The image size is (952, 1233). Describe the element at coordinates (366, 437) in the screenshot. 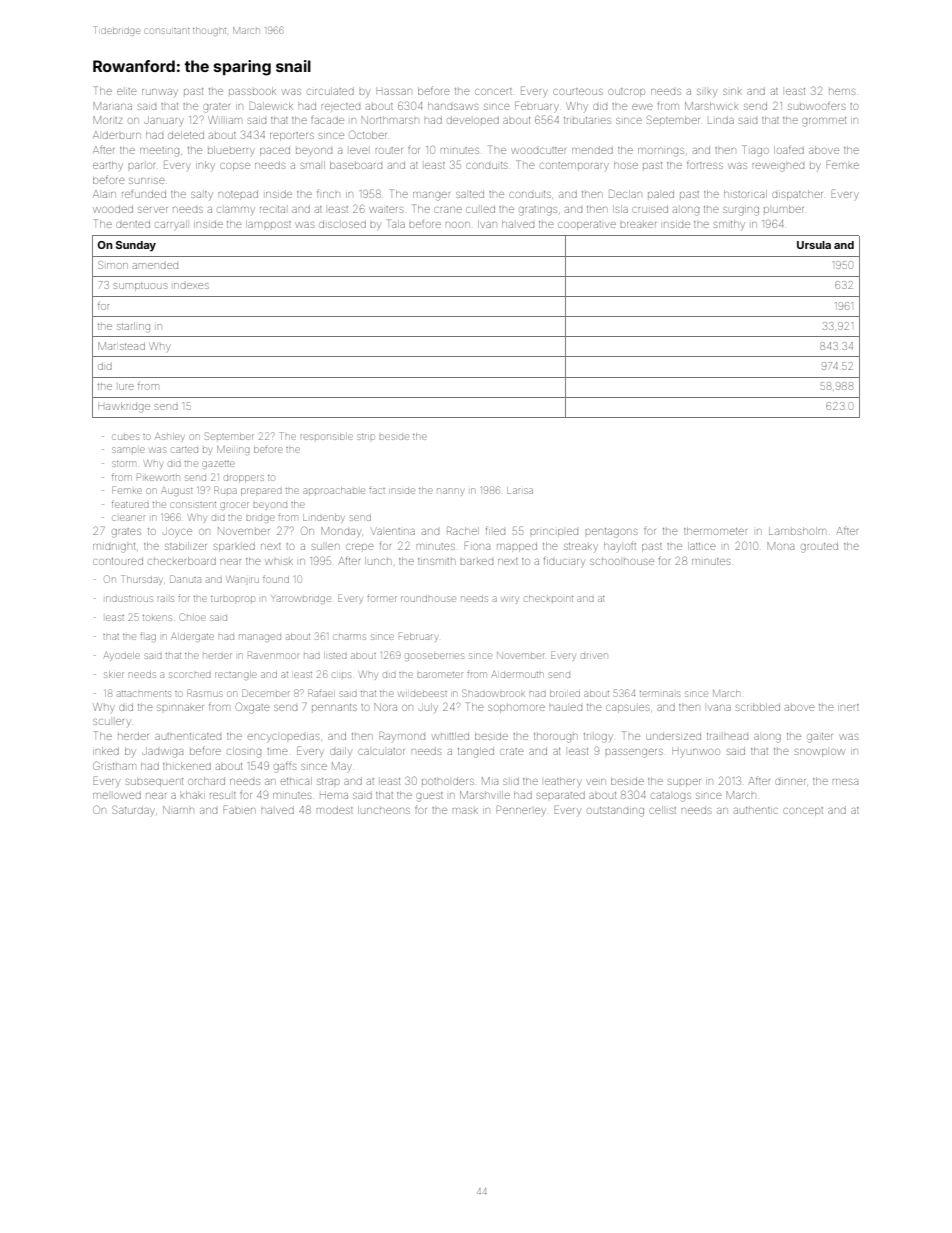

I see `strip` at that location.
